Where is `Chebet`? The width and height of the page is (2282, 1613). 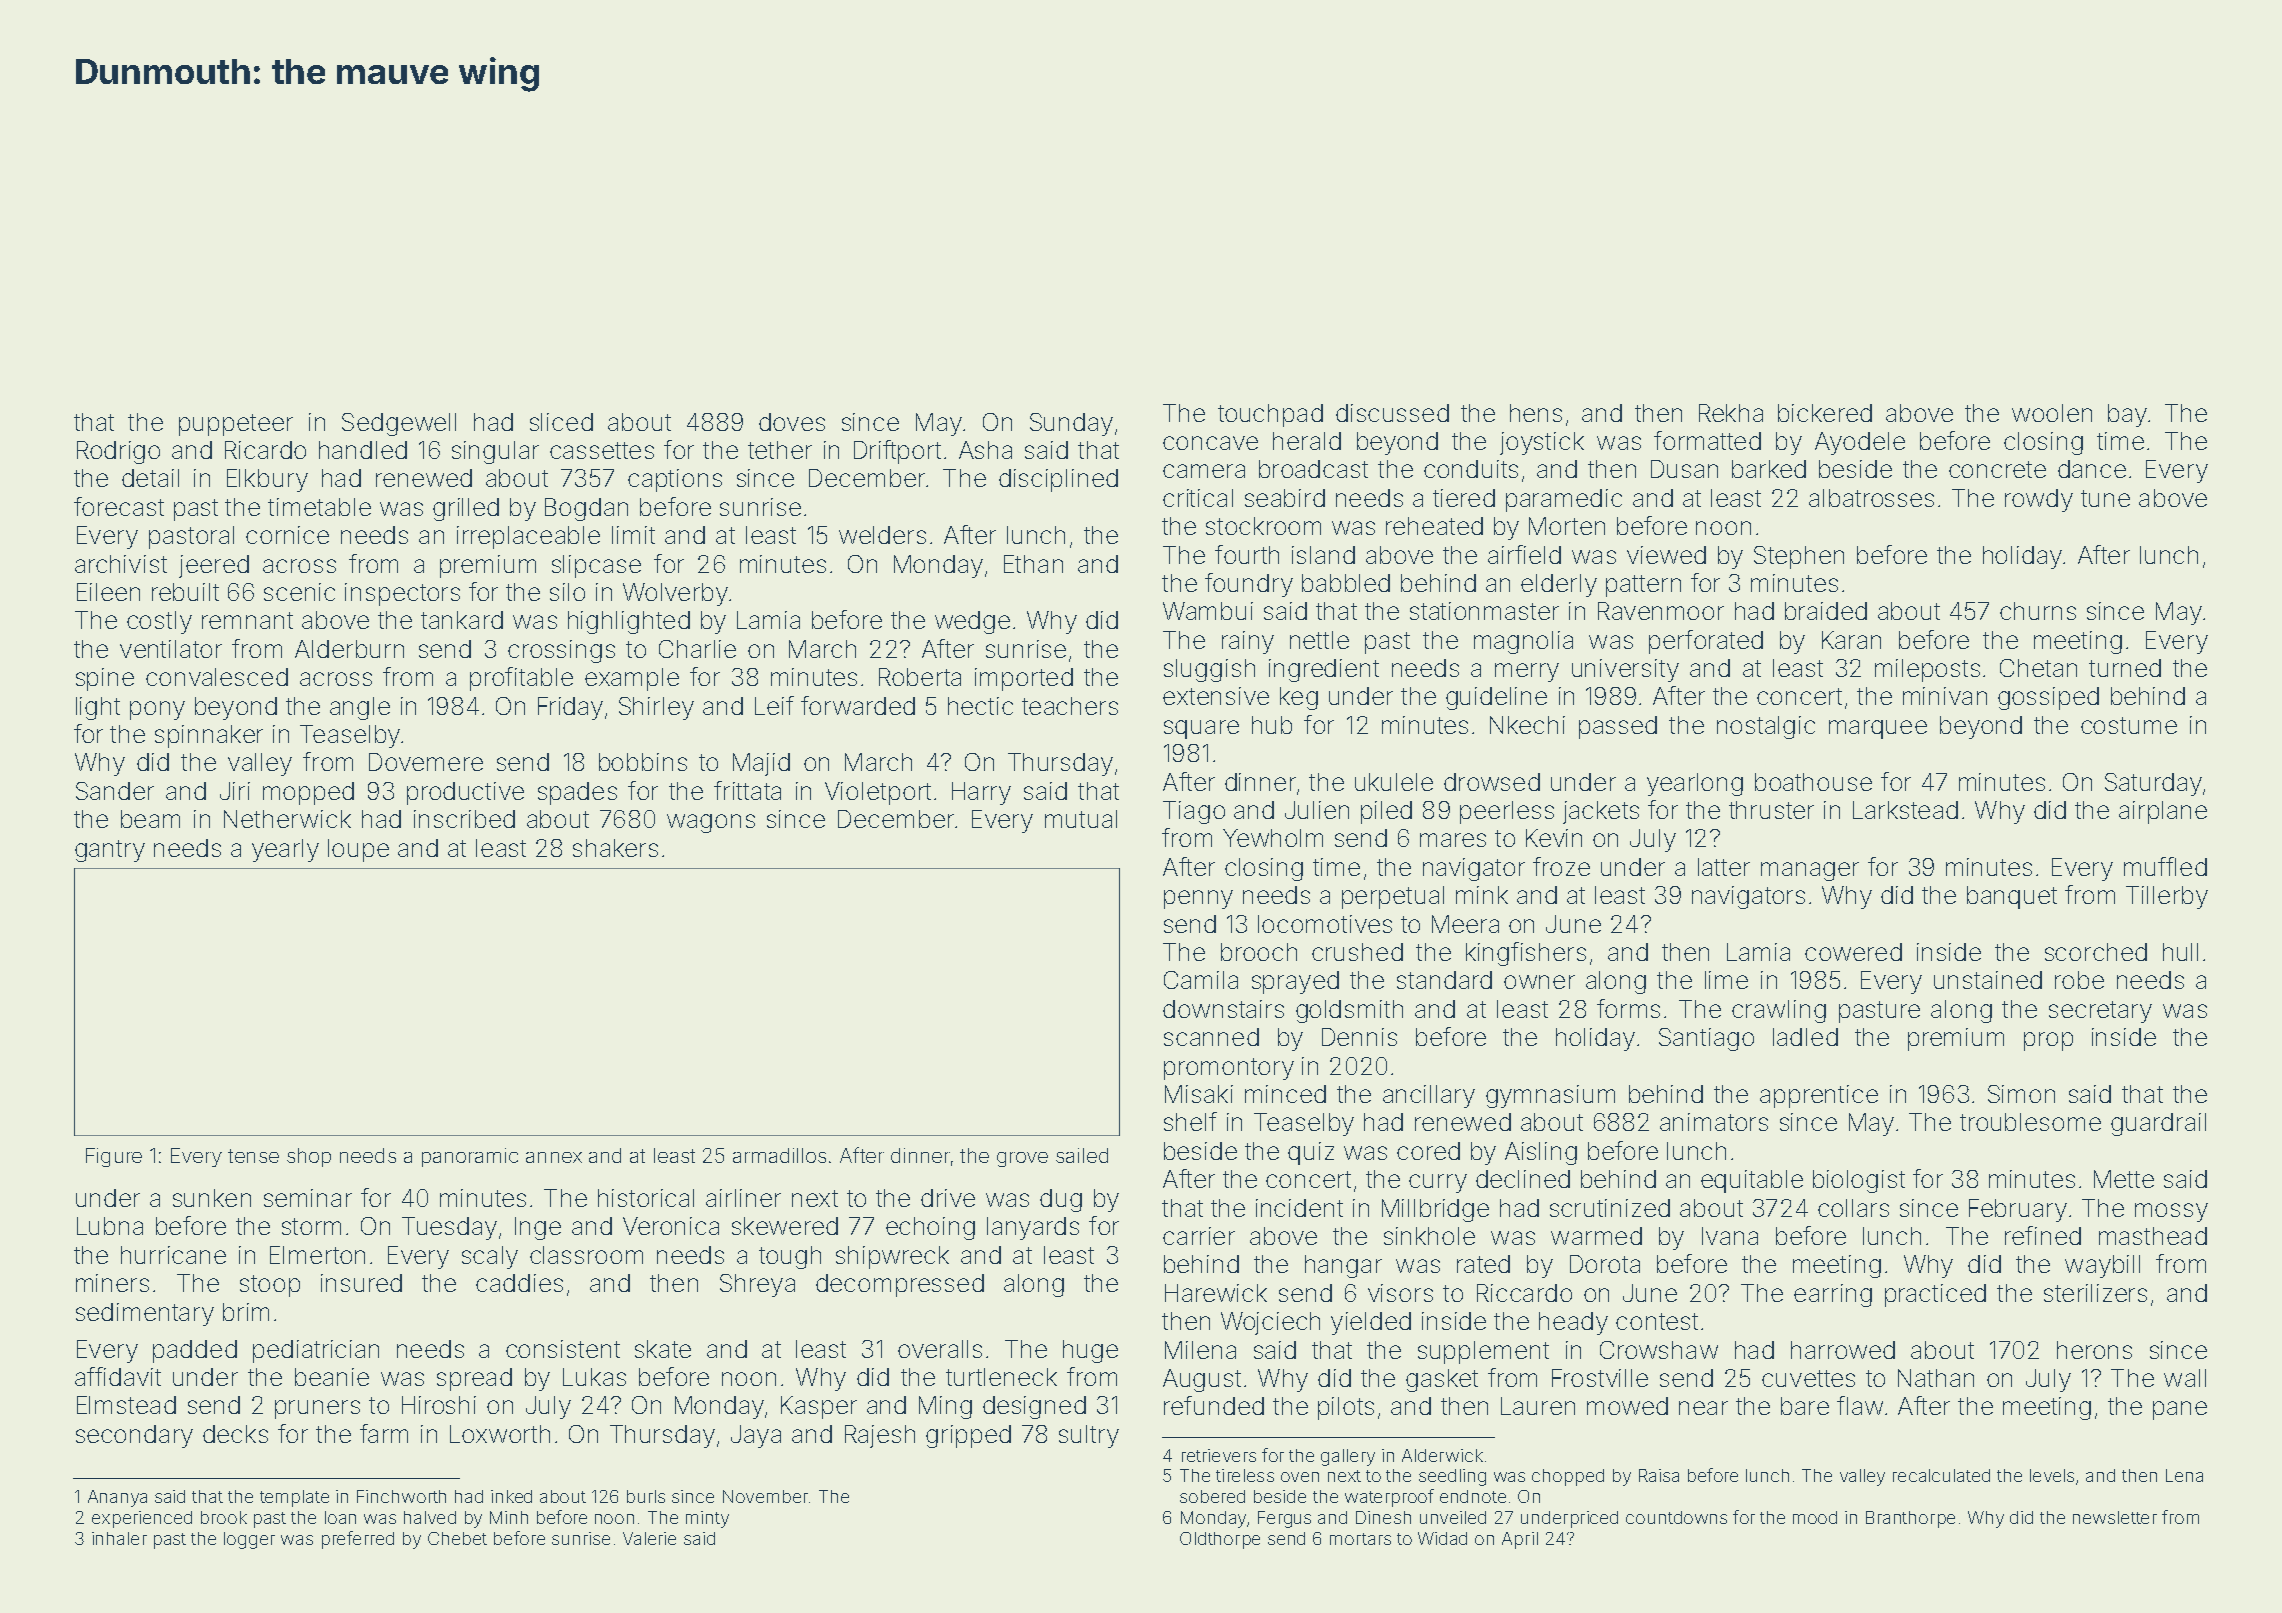
Chebet is located at coordinates (457, 1538).
